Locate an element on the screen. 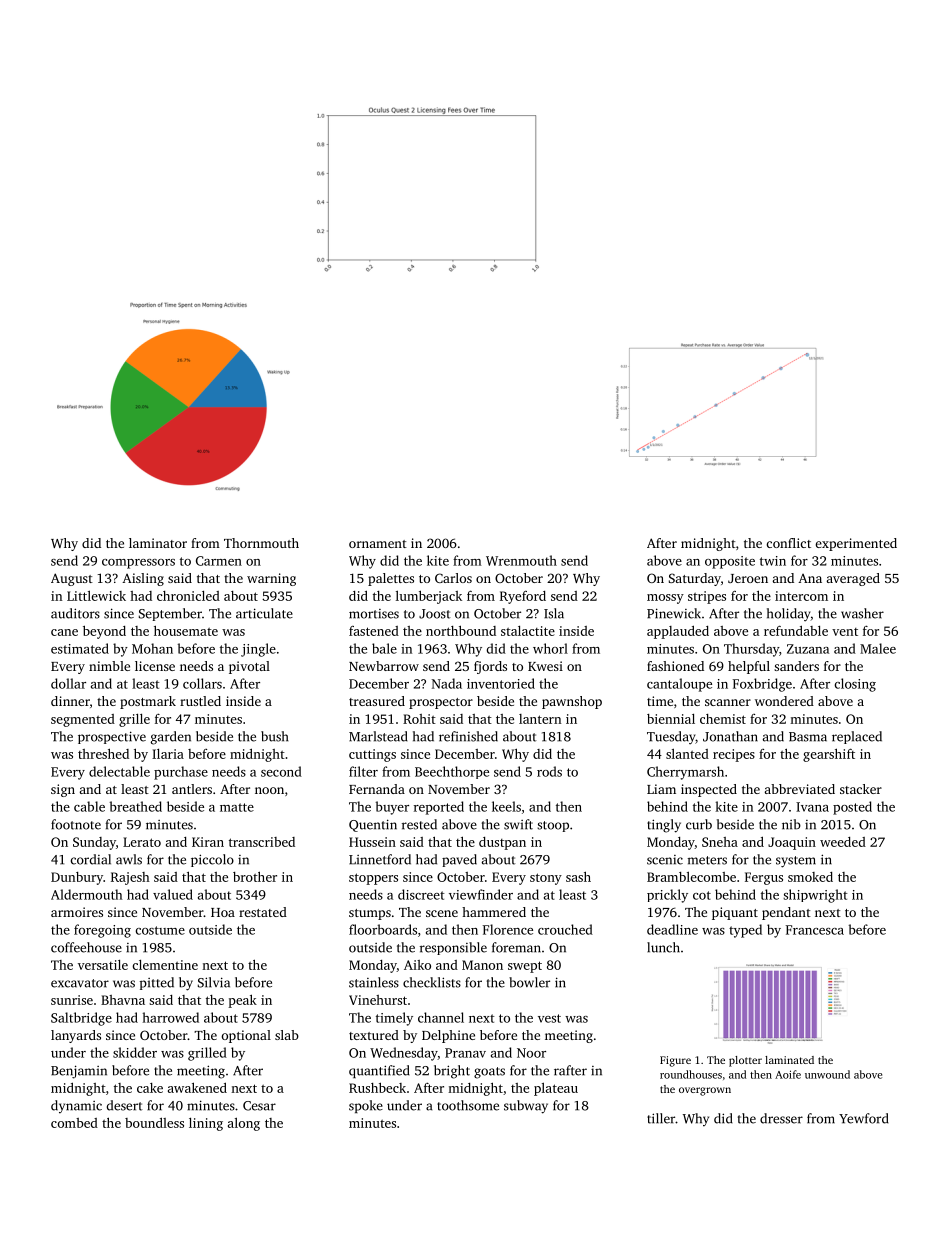  boundless is located at coordinates (154, 1122).
